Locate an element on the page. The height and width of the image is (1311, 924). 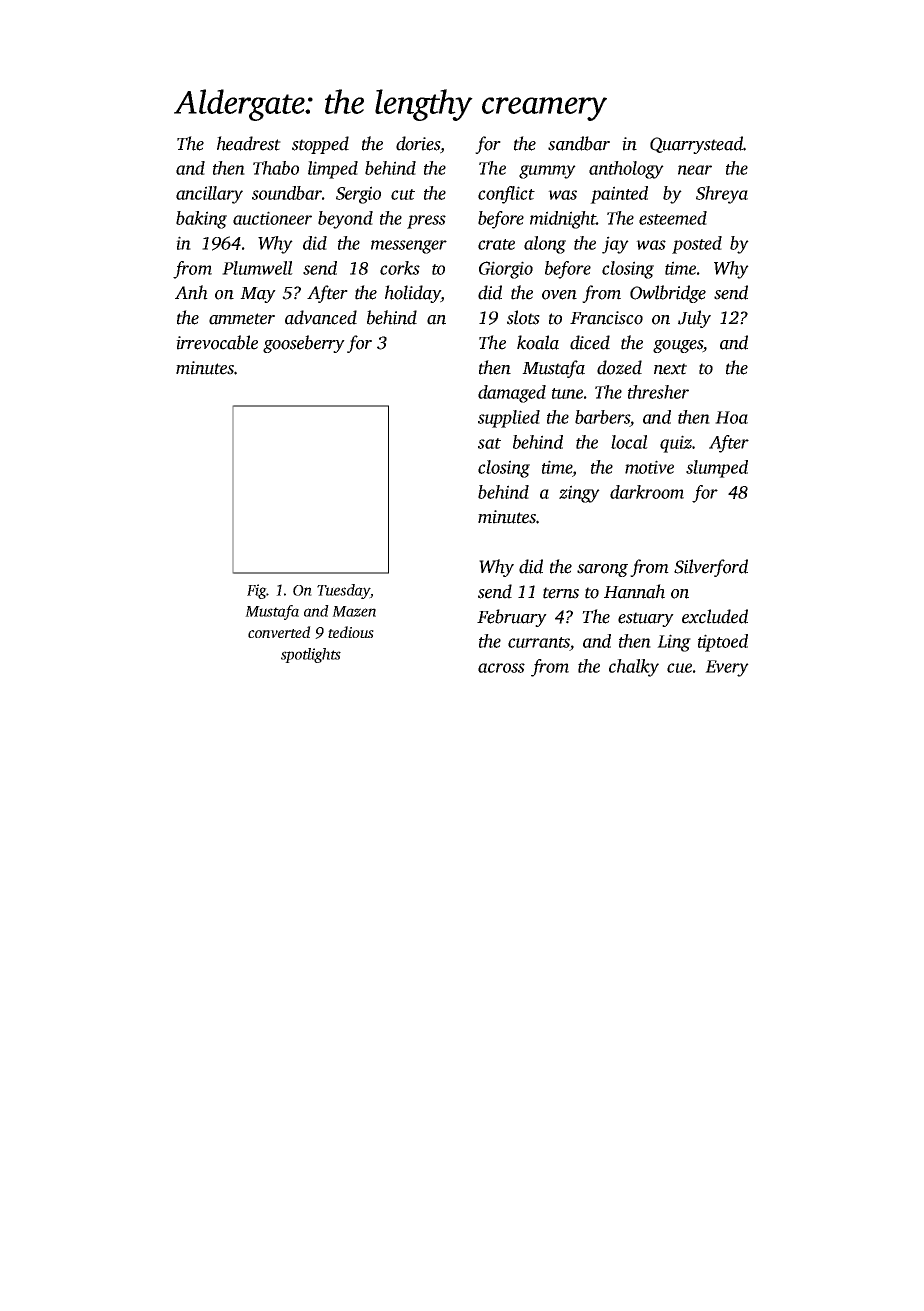
auctioneer is located at coordinates (272, 218).
